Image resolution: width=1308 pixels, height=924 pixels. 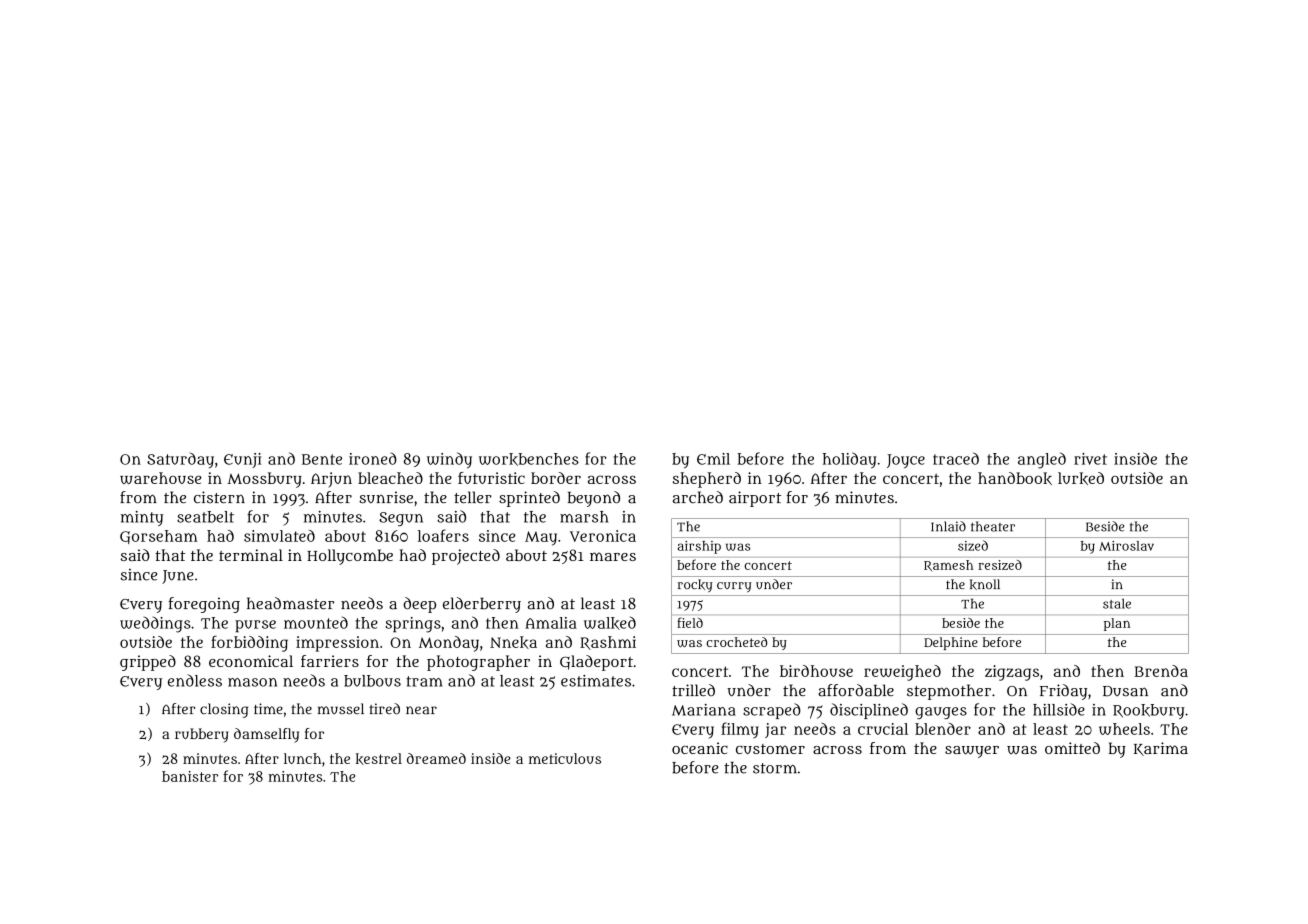 I want to click on banister, so click(x=190, y=776).
